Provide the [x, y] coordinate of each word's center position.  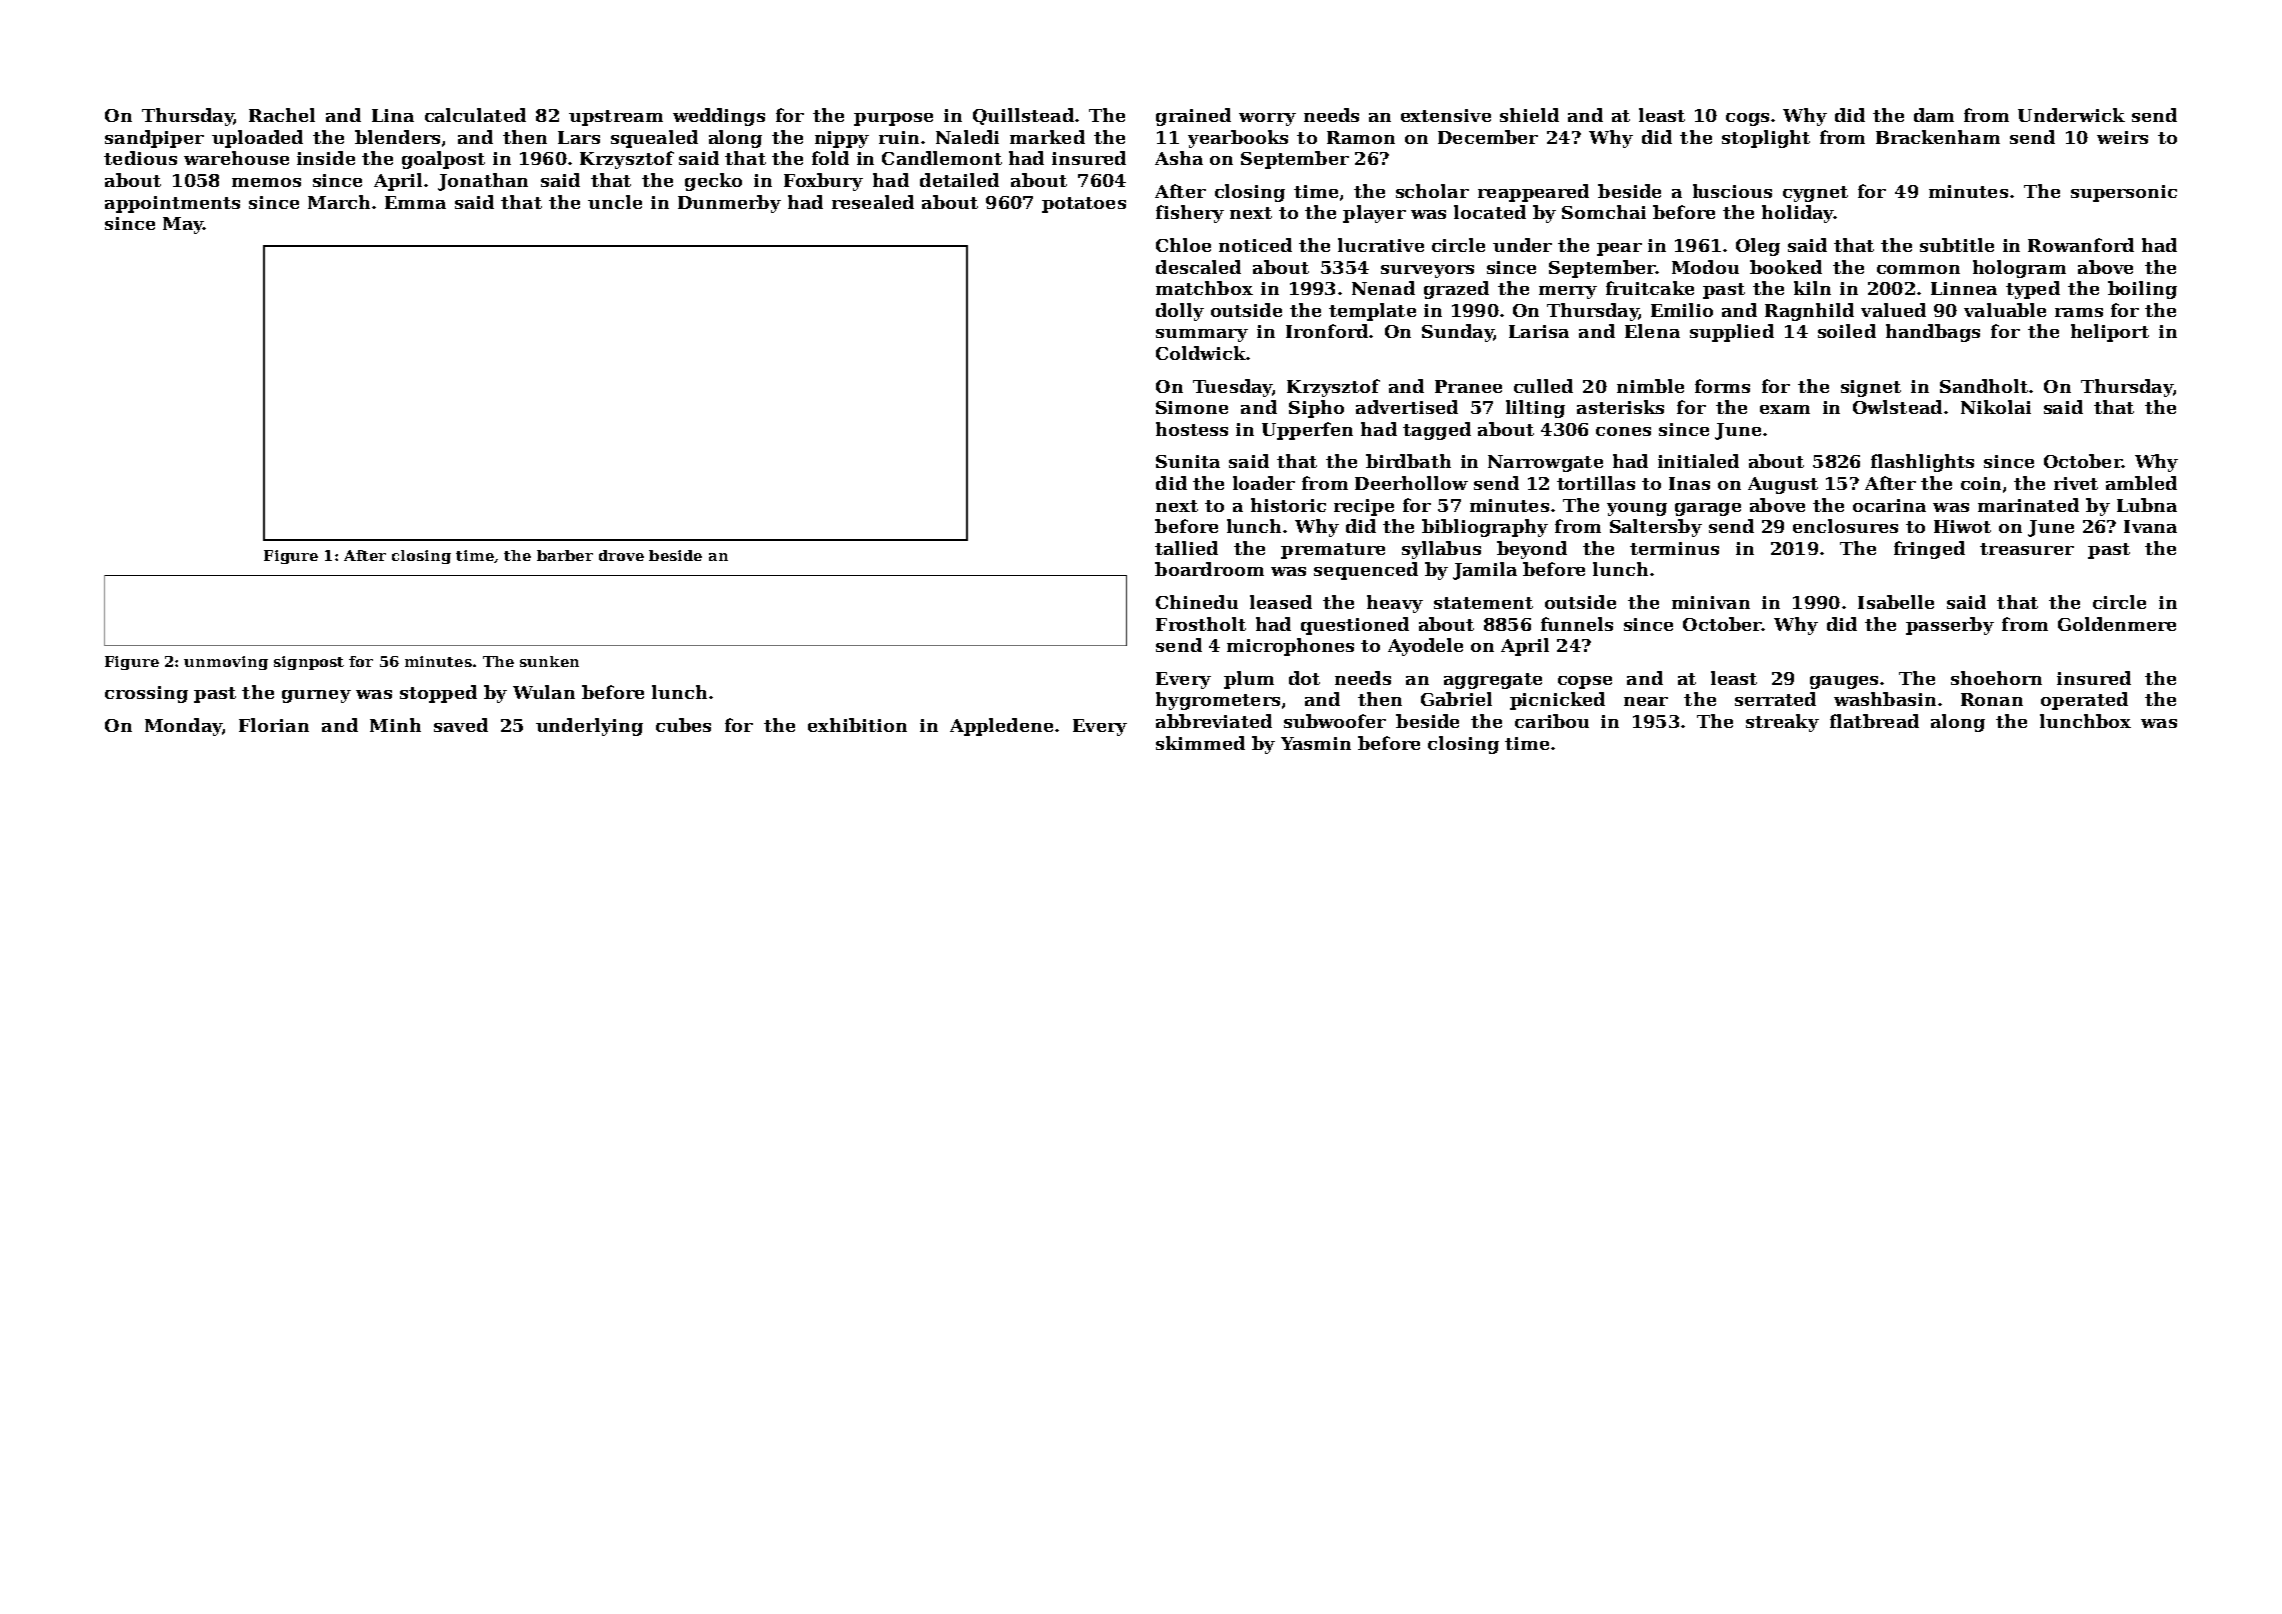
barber [565, 555]
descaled [1198, 267]
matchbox [1204, 288]
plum [1249, 680]
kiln [1812, 288]
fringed [1929, 550]
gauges [1844, 682]
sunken [549, 661]
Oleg [1758, 247]
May [183, 225]
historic [1288, 505]
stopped [438, 694]
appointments [172, 204]
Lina [393, 115]
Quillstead [1023, 116]
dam [1934, 115]
